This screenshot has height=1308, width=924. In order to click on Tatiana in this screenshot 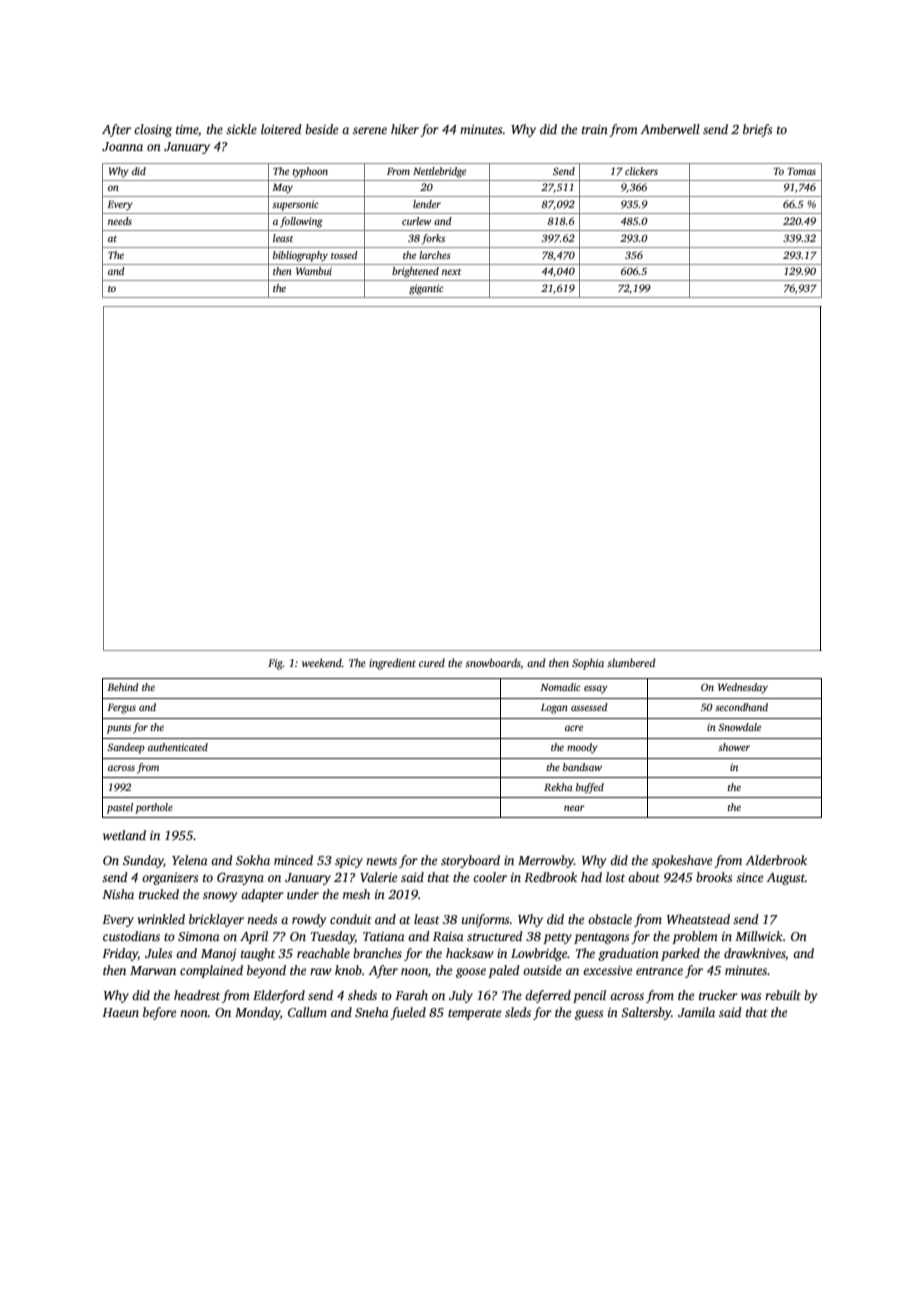, I will do `click(384, 936)`.
